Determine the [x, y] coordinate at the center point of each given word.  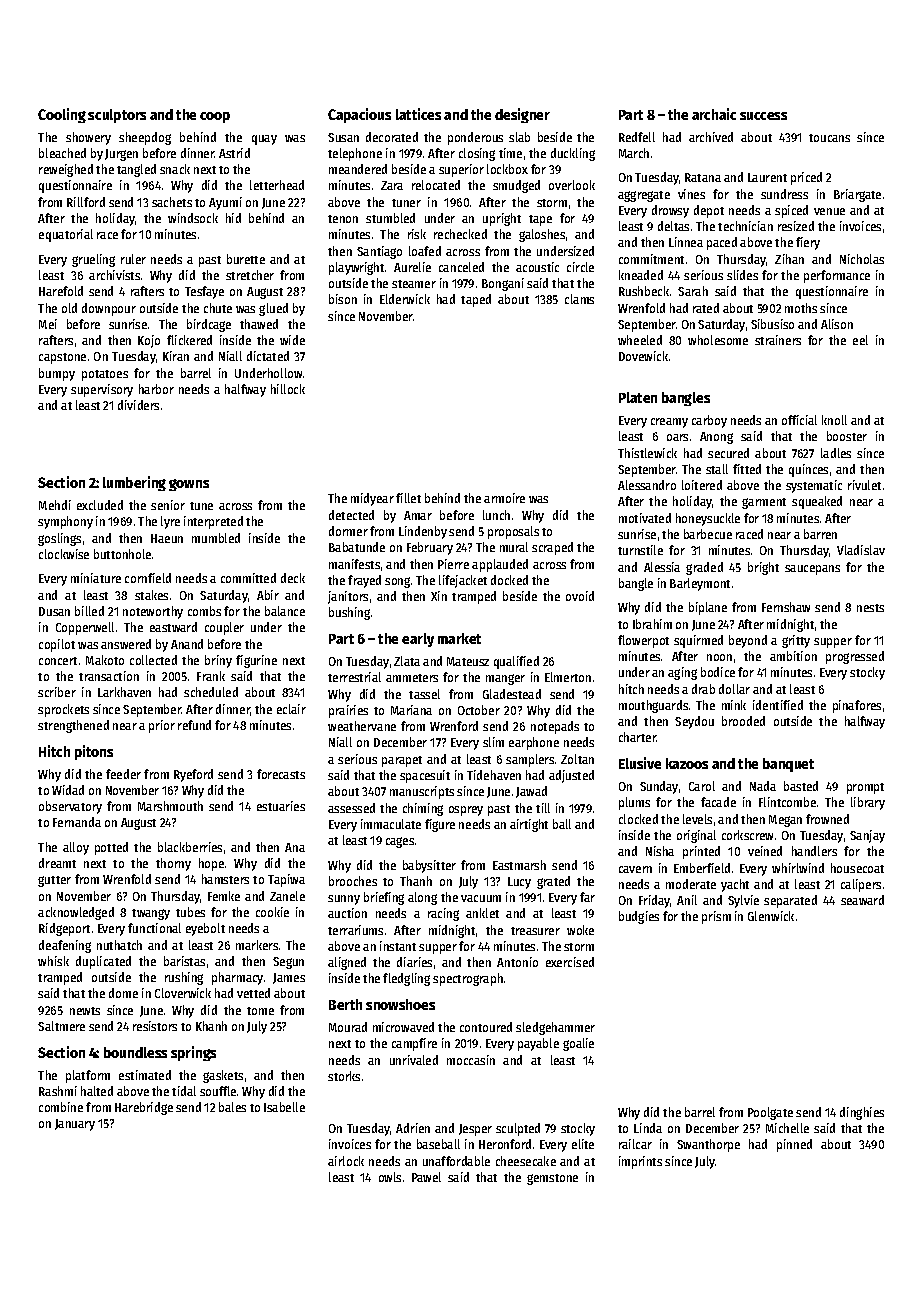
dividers [138, 405]
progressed [855, 657]
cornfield [148, 578]
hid [233, 218]
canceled [461, 267]
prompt [865, 788]
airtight [529, 825]
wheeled [640, 340]
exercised [570, 962]
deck [293, 578]
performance [837, 276]
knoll [834, 420]
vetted [253, 993]
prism [716, 917]
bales [232, 1107]
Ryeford [193, 775]
